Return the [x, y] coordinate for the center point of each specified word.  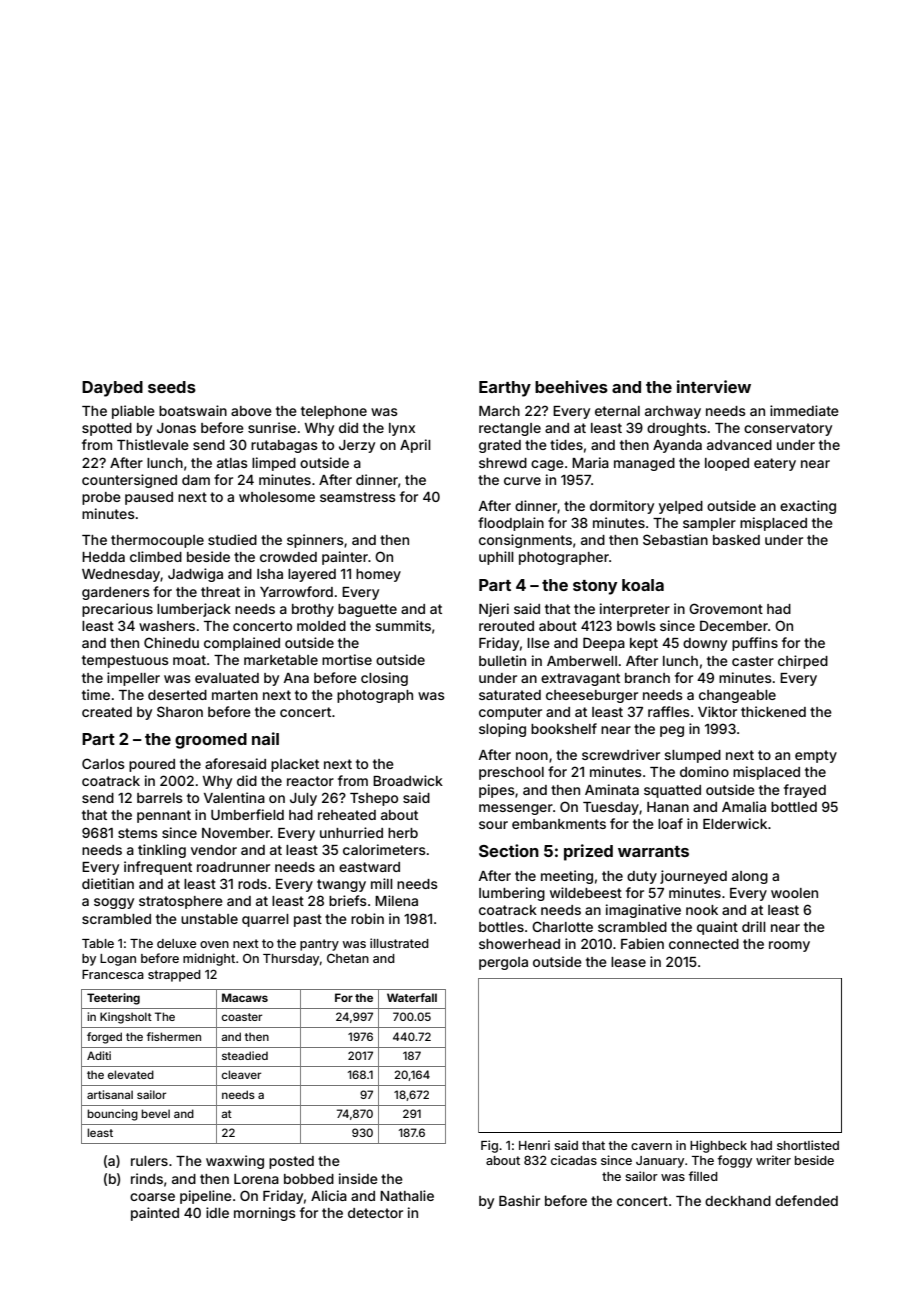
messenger [516, 809]
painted [155, 1214]
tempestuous [125, 661]
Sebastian [675, 539]
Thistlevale [153, 444]
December [734, 625]
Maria [590, 462]
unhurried [351, 832]
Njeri [494, 610]
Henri [534, 1145]
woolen [794, 893]
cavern [651, 1146]
